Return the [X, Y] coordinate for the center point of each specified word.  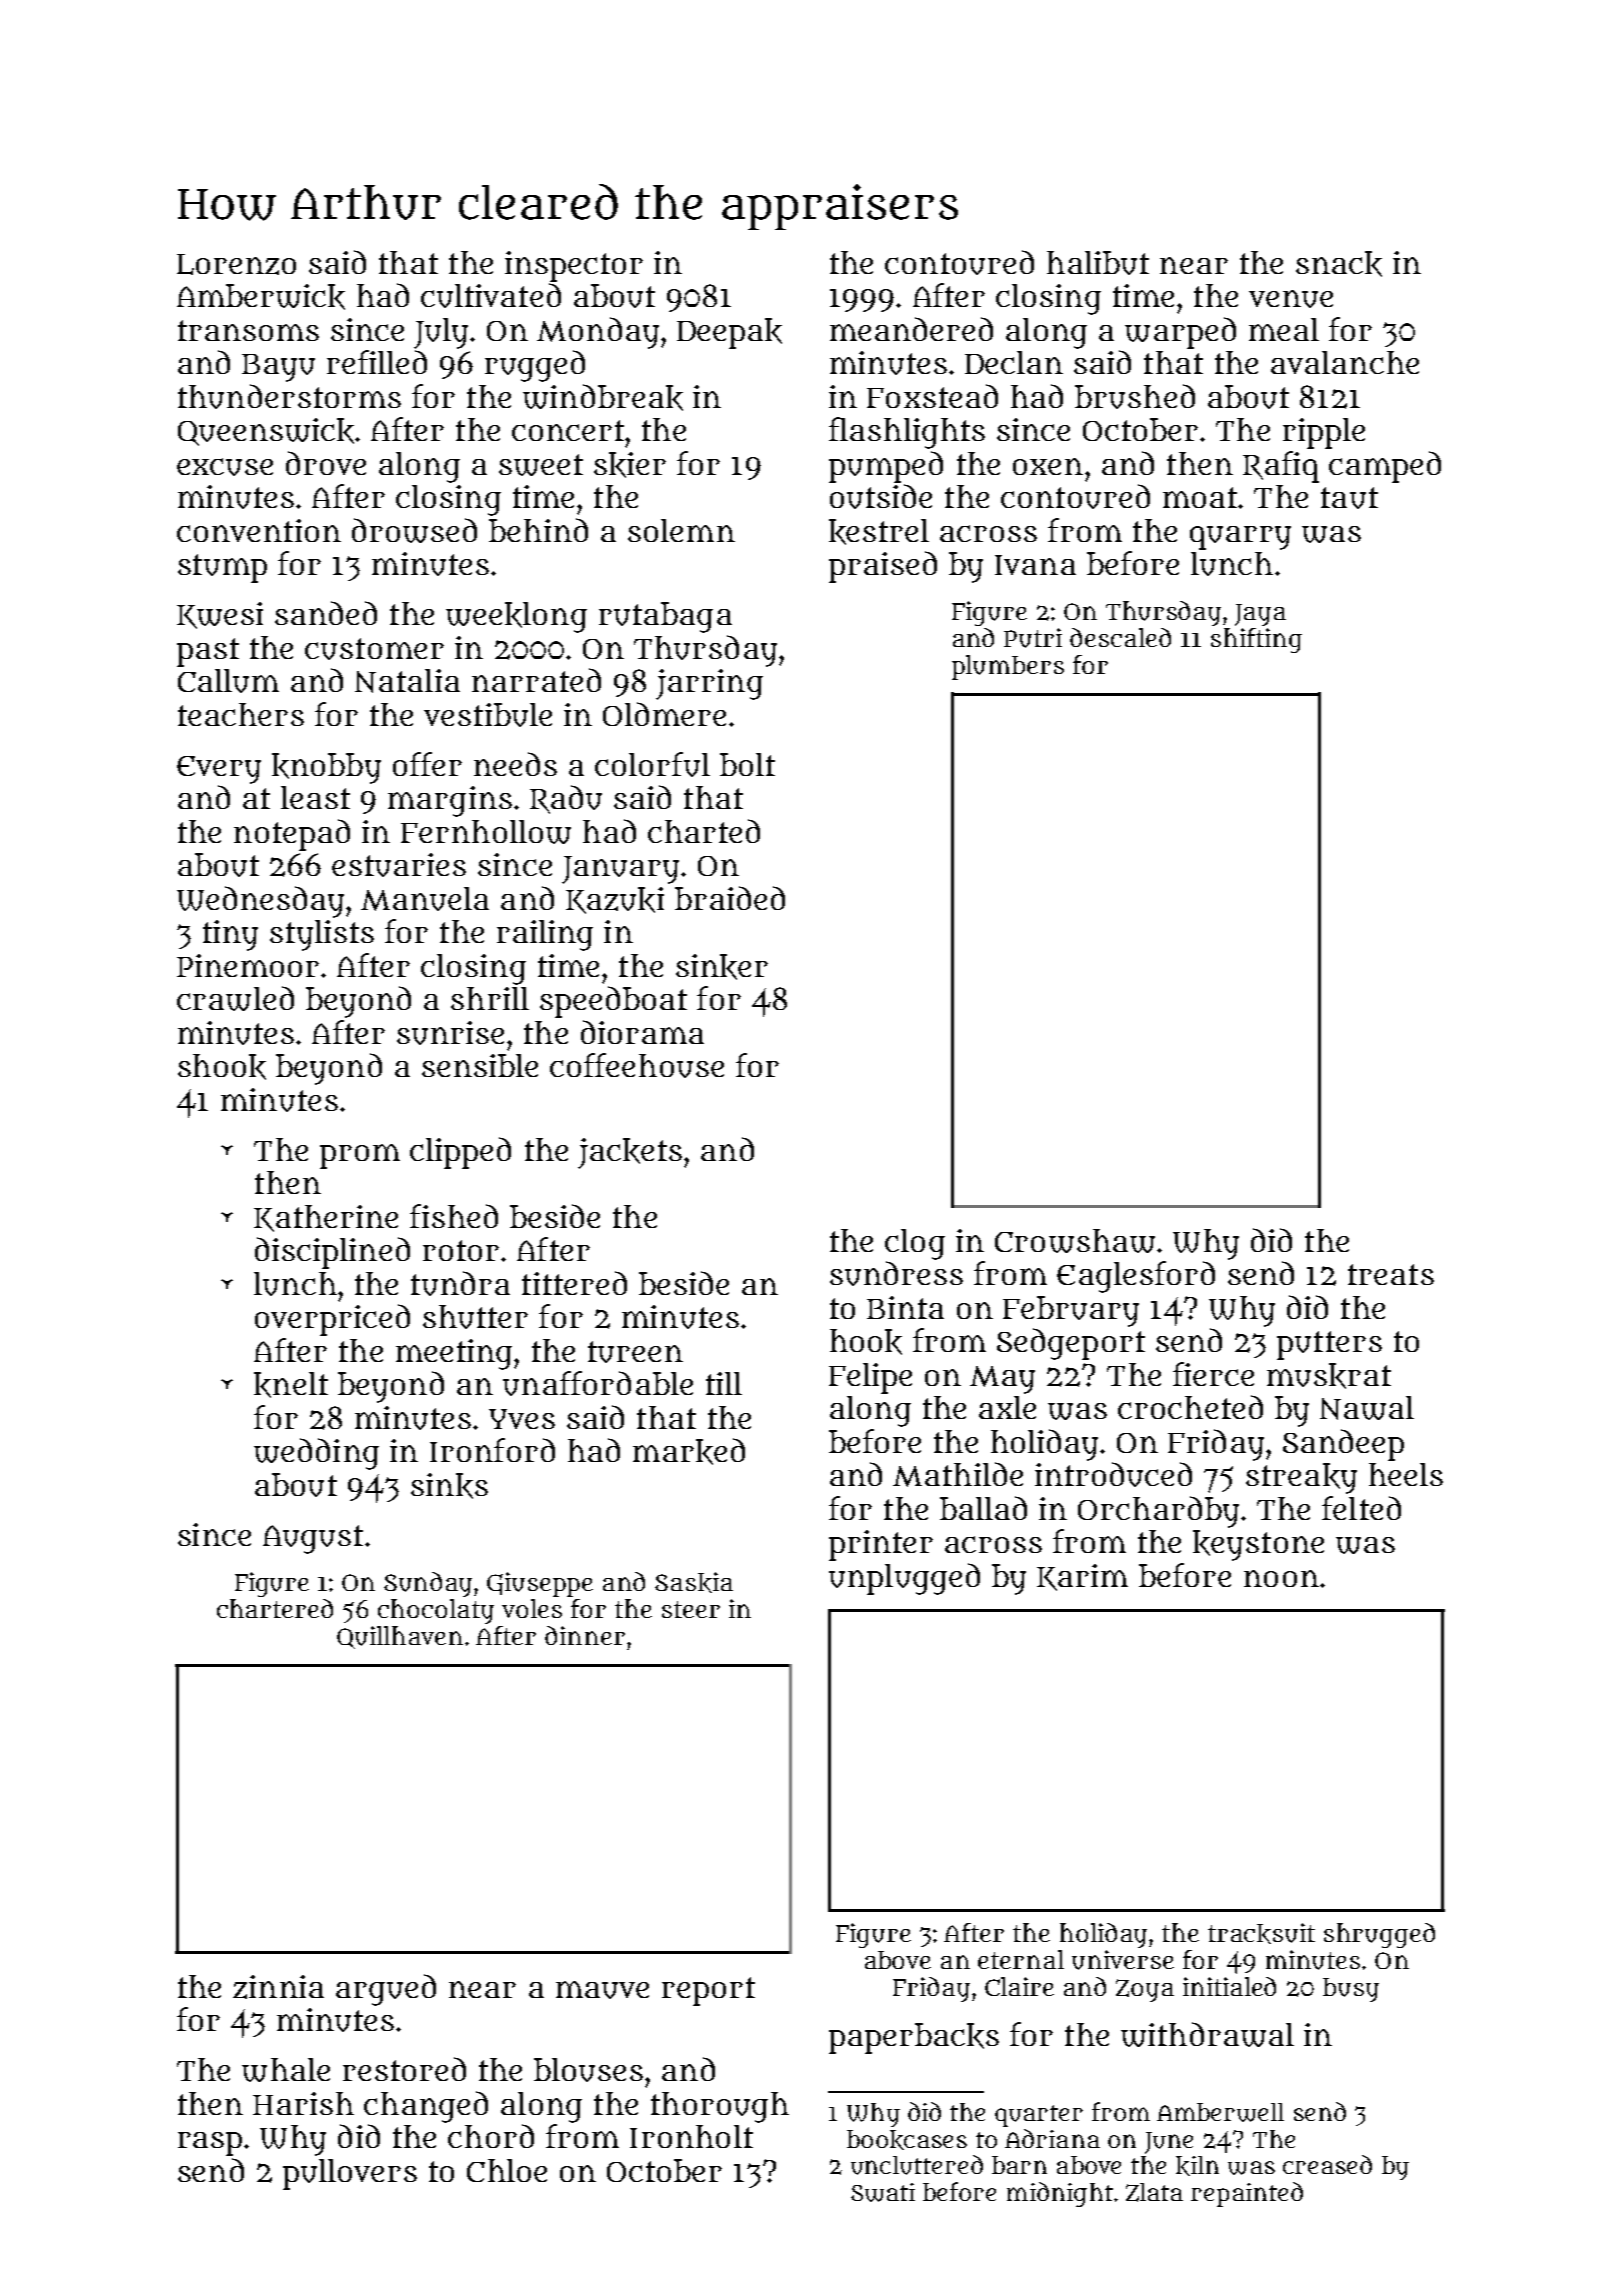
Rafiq [1281, 467]
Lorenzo [236, 264]
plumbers [1008, 667]
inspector [574, 266]
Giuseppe [540, 1584]
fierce [1213, 1374]
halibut [1098, 263]
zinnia [278, 1987]
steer [691, 1609]
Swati [883, 2192]
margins [450, 801]
